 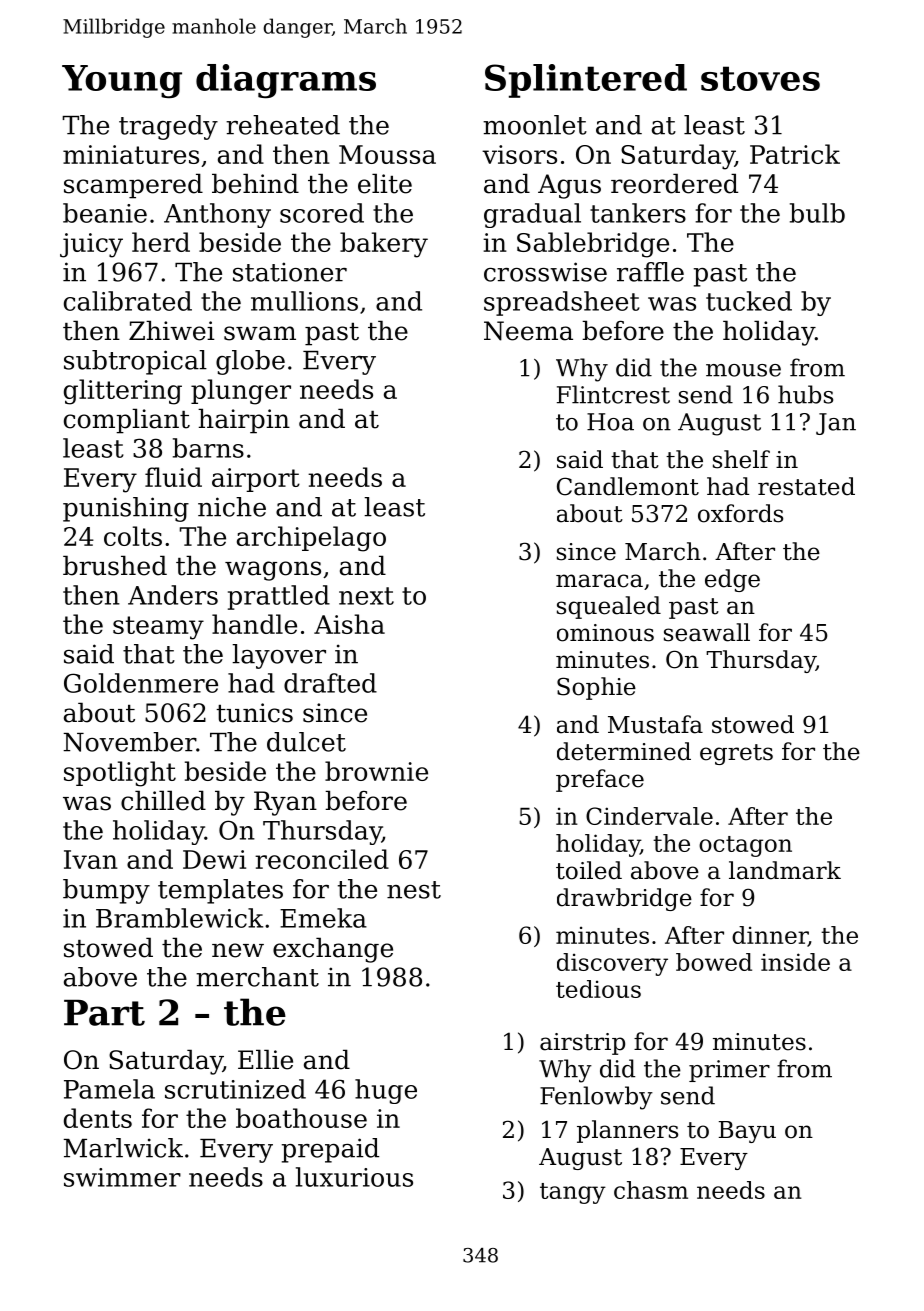 I want to click on stationer, so click(x=290, y=272).
